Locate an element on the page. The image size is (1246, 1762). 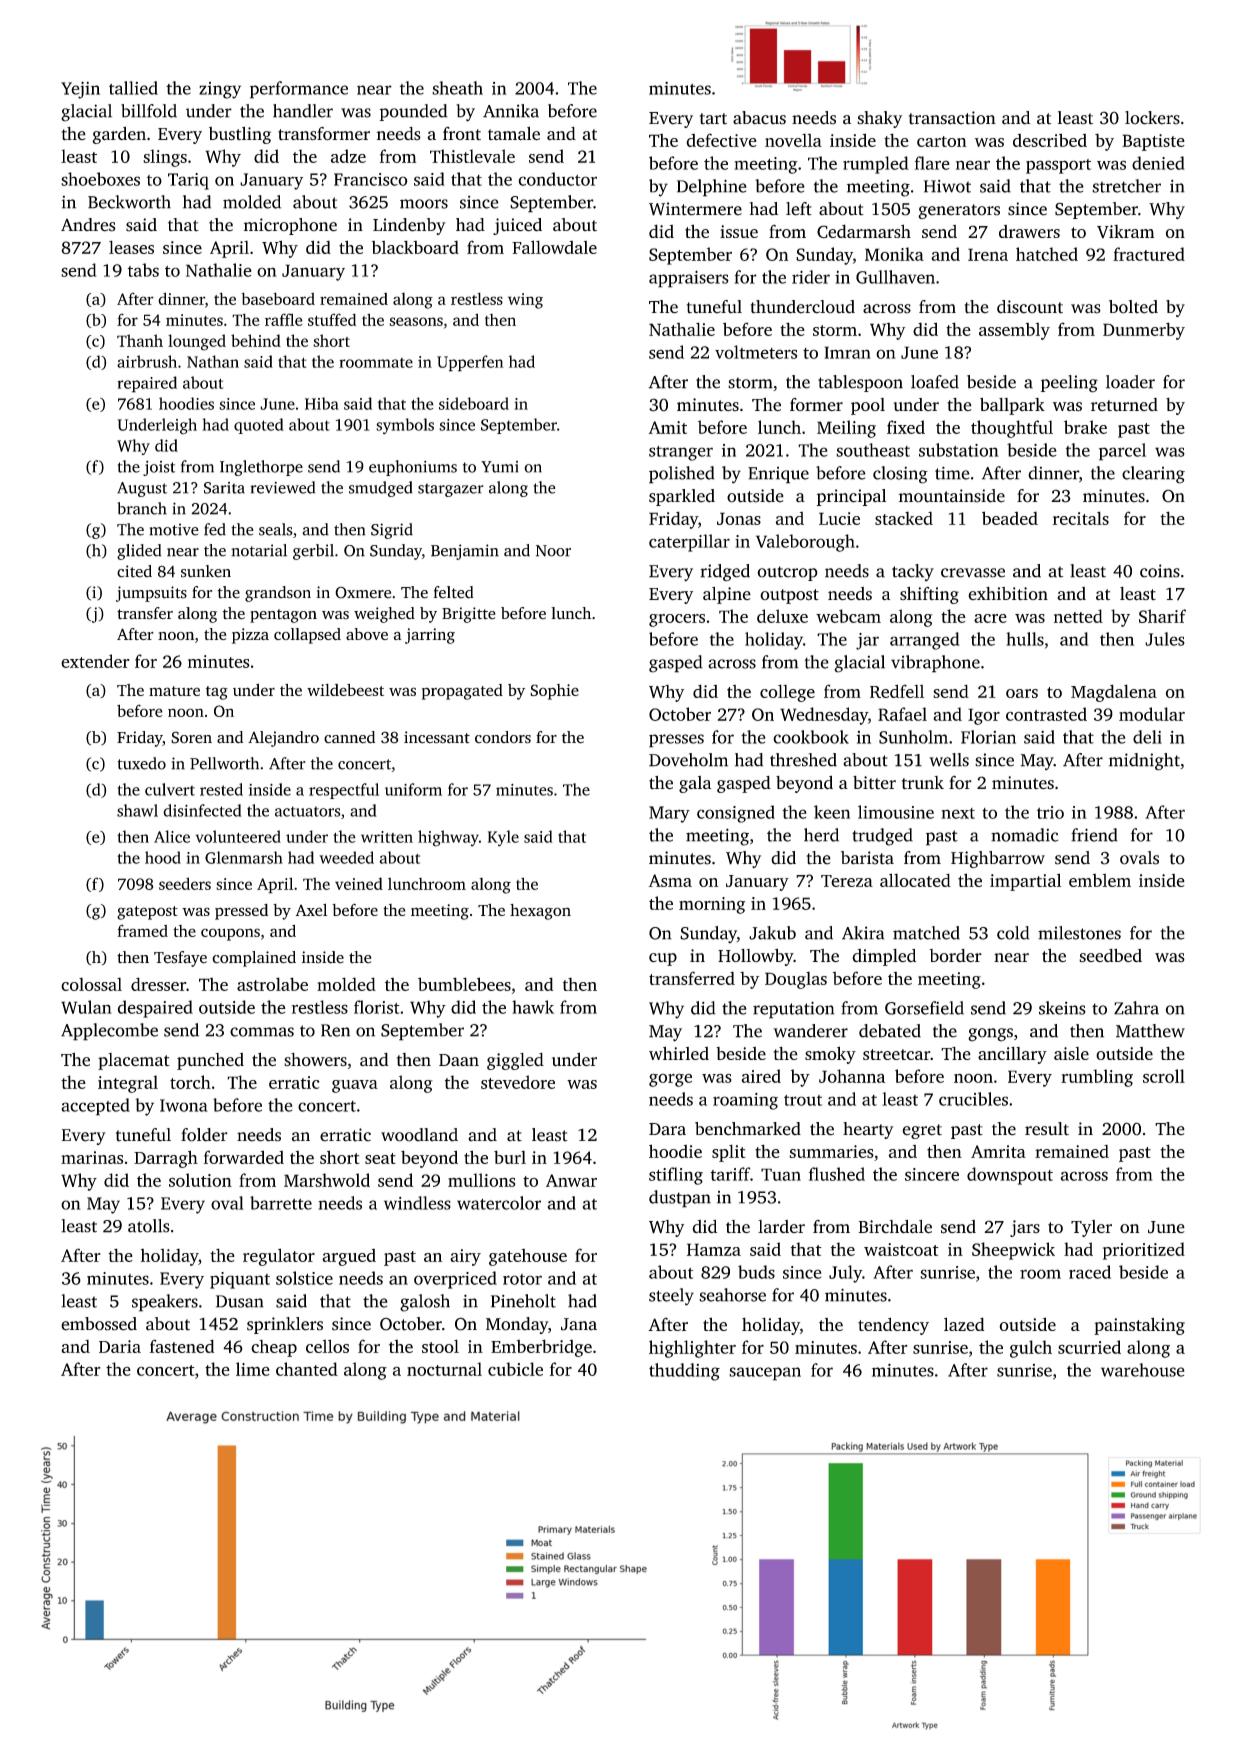
presses is located at coordinates (676, 741).
